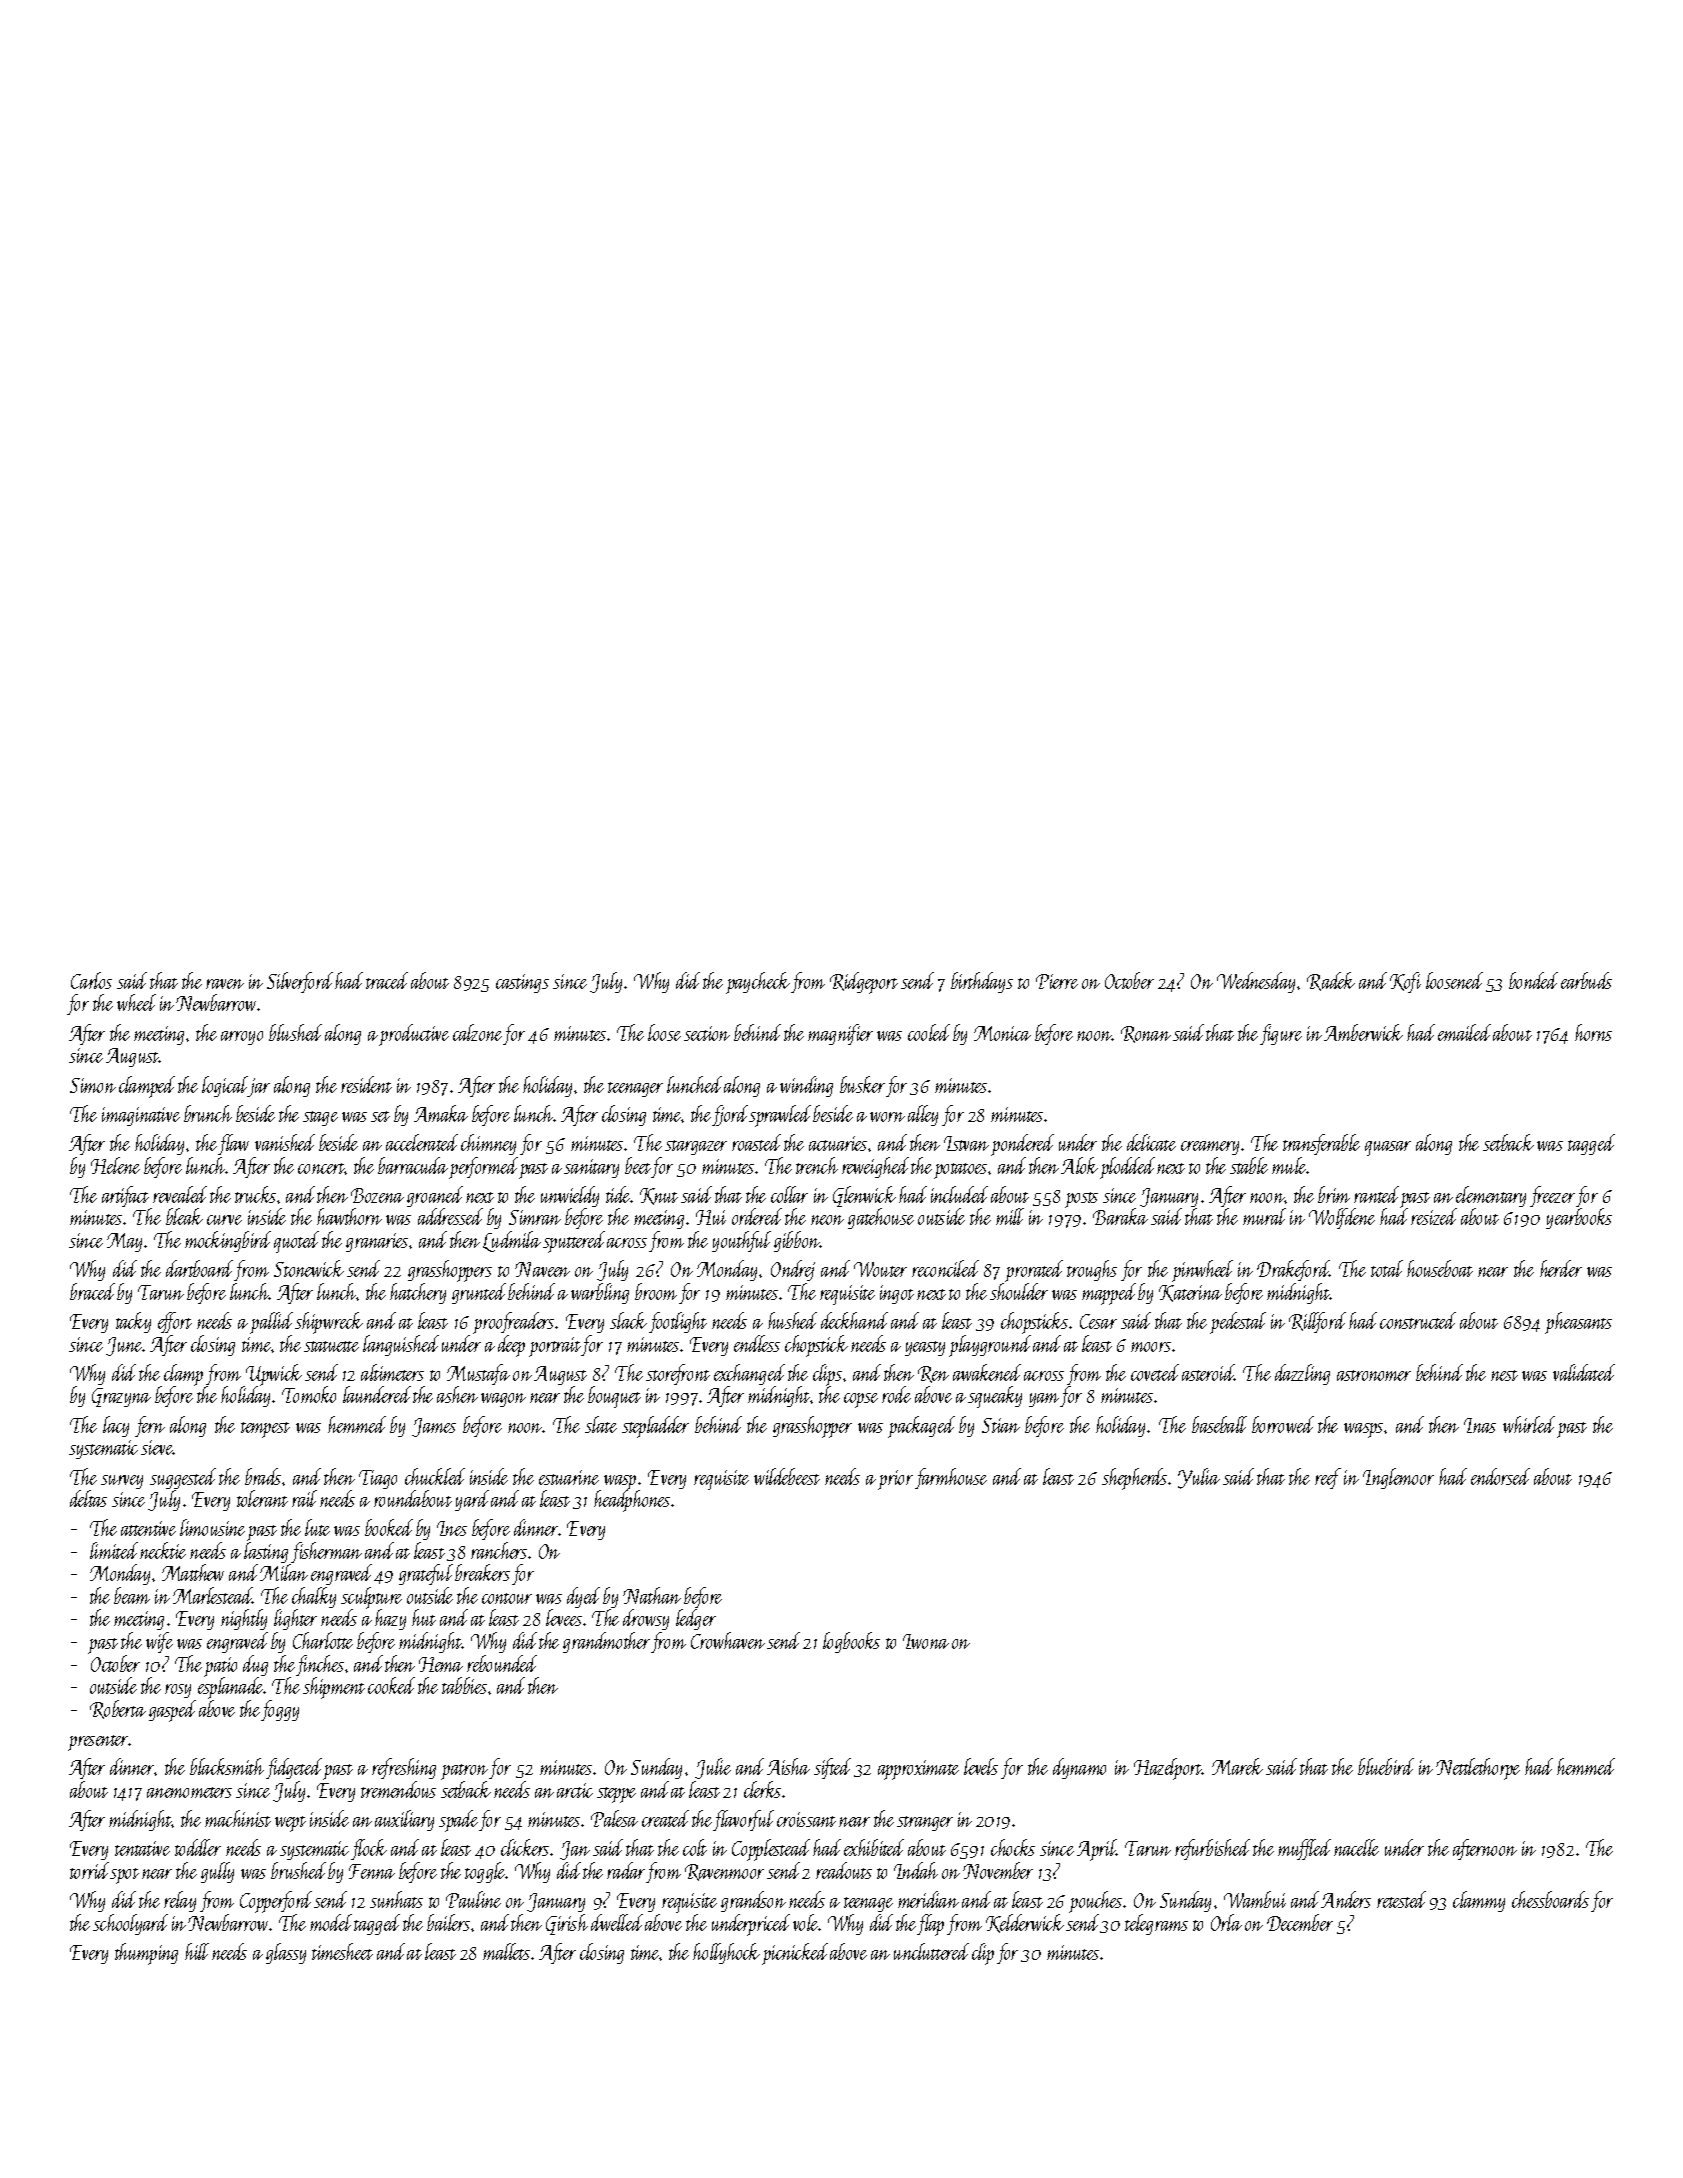  I want to click on relay, so click(180, 1901).
